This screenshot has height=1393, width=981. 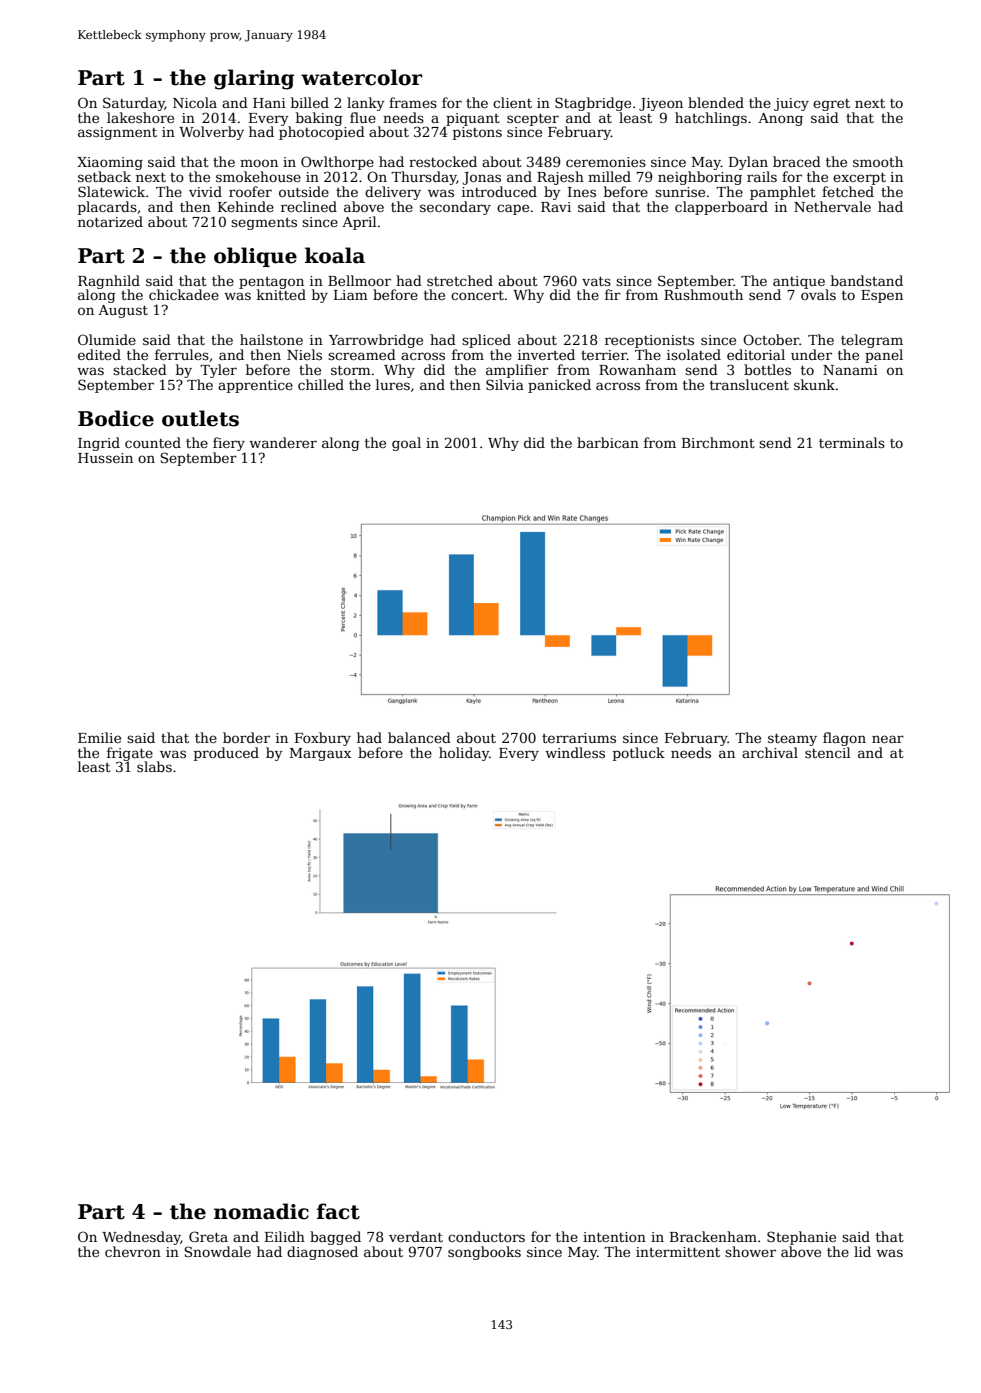 What do you see at coordinates (464, 754) in the screenshot?
I see `holiday` at bounding box center [464, 754].
